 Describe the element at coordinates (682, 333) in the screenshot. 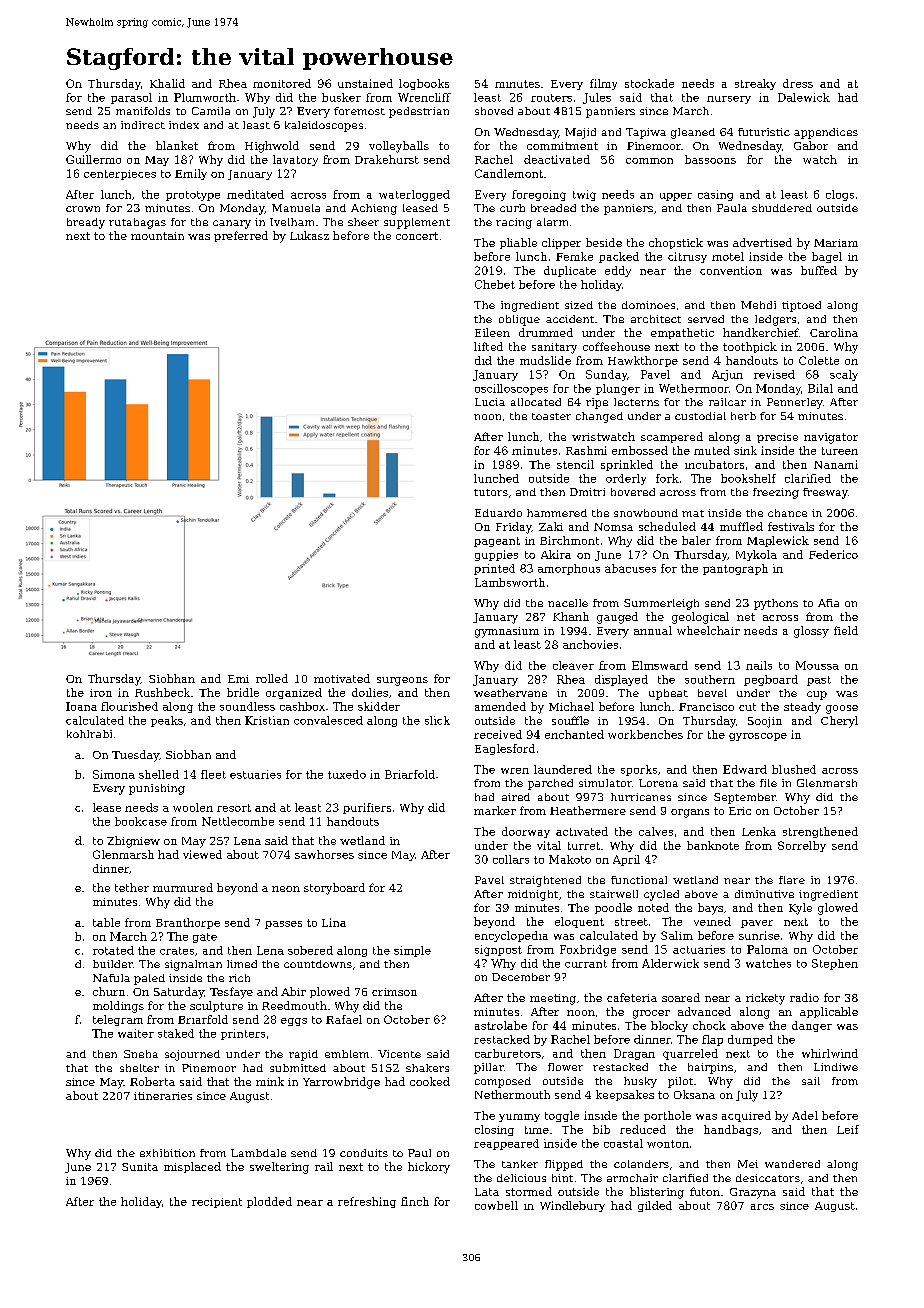

I see `empathetic` at that location.
